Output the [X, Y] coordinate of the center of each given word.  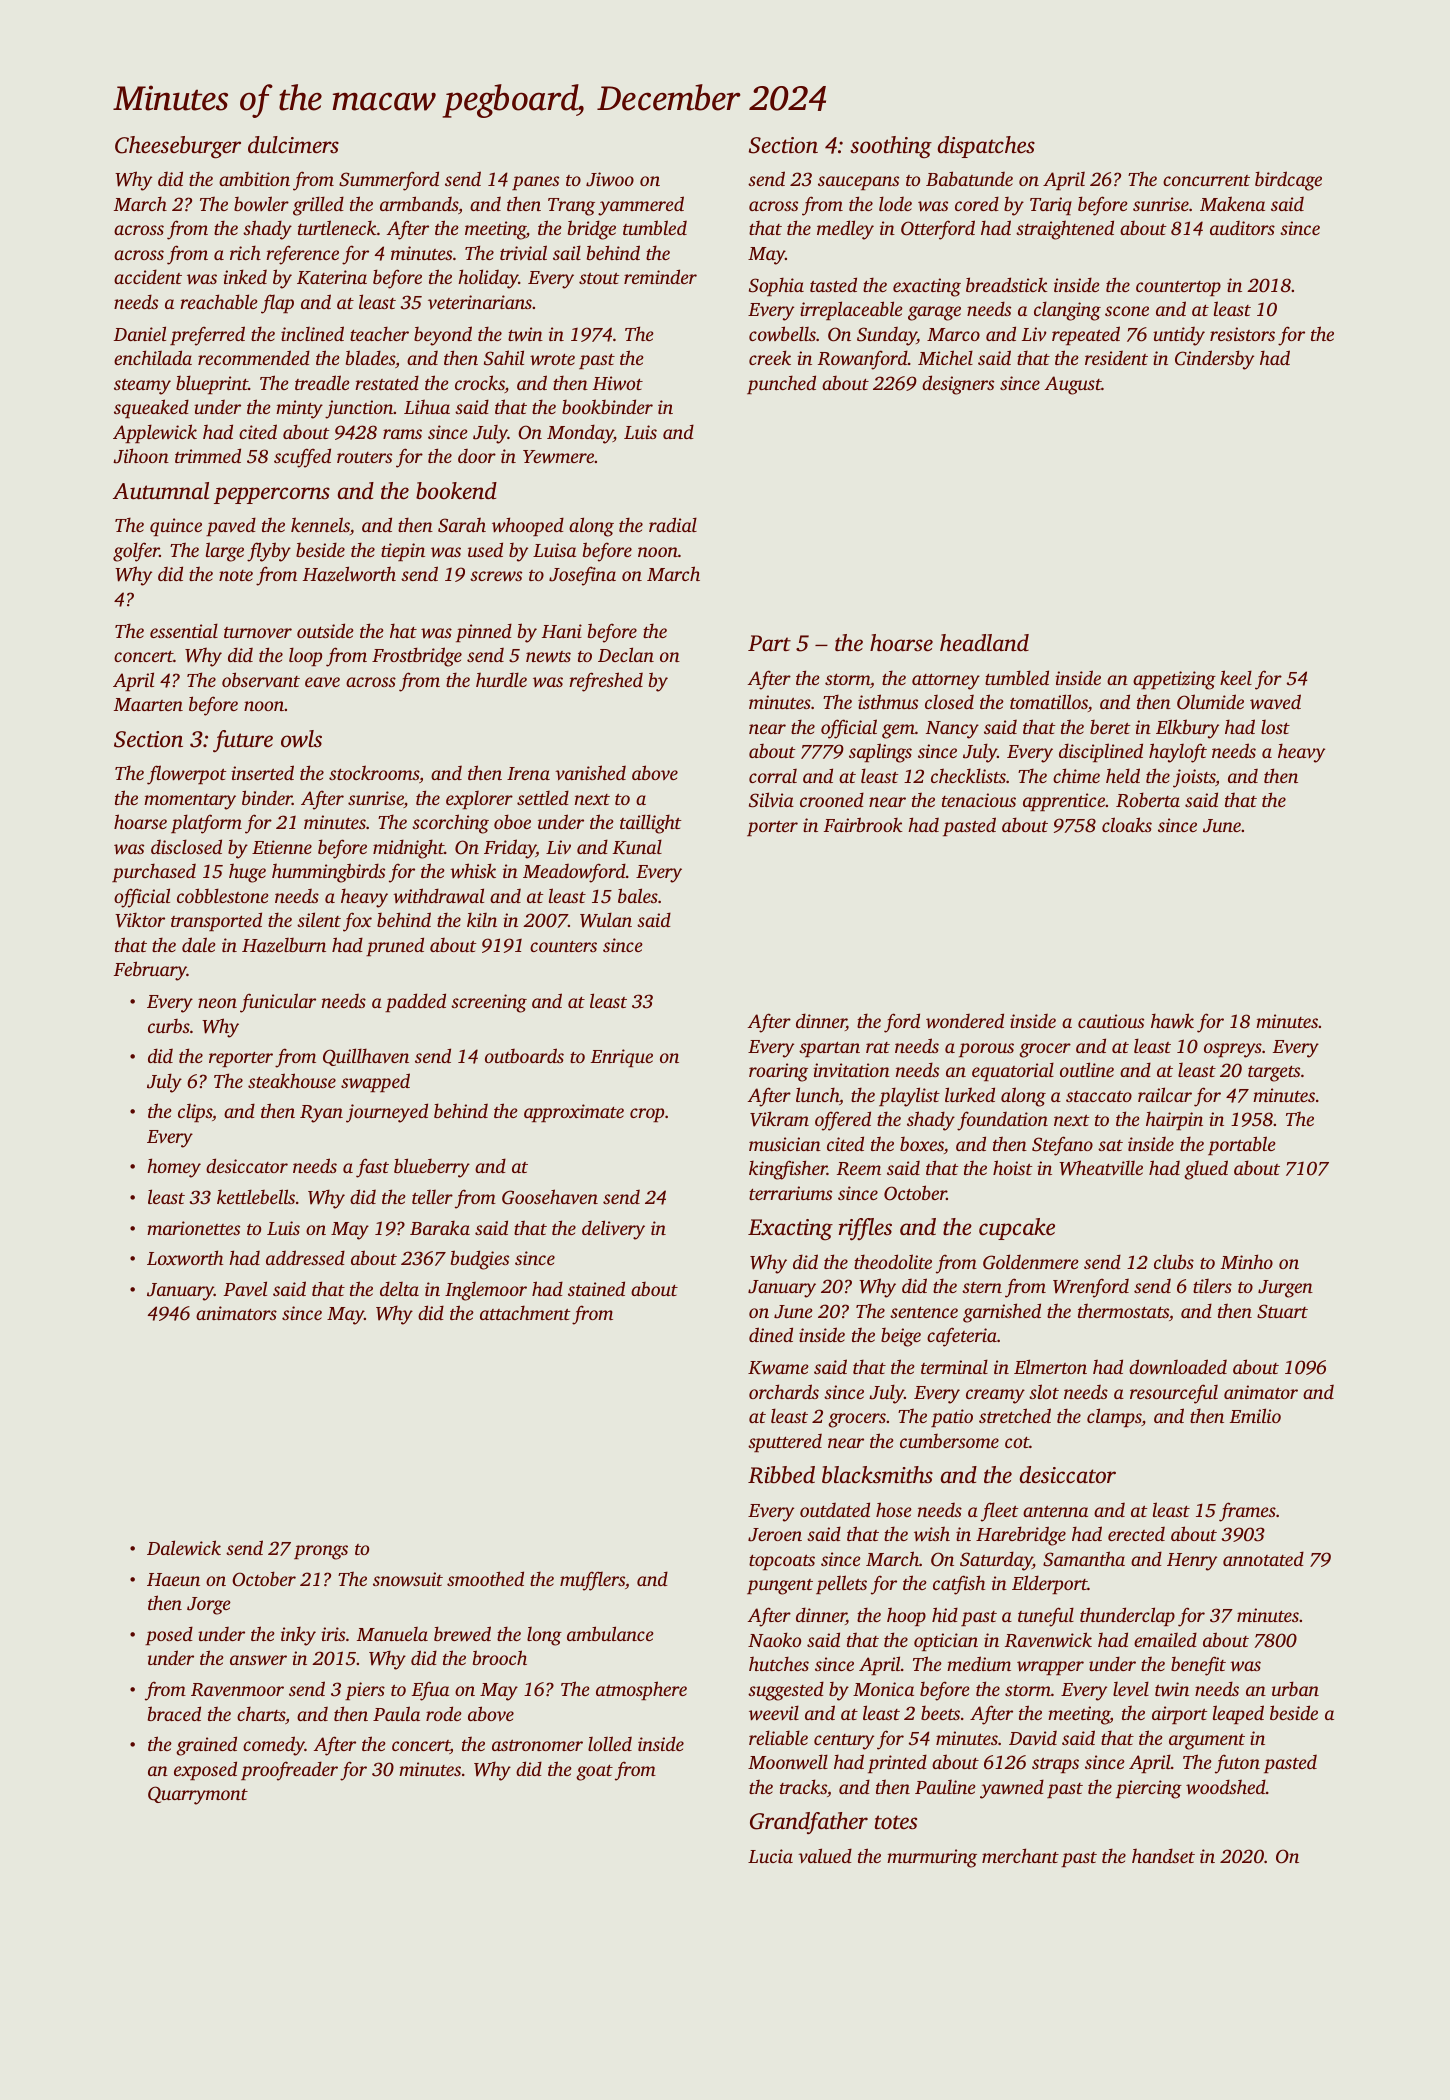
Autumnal [161, 491]
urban [1295, 1688]
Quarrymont [198, 1795]
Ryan [321, 1114]
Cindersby [1214, 360]
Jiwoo [610, 179]
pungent [780, 1587]
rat [878, 1047]
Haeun [173, 1579]
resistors [1242, 334]
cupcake [1017, 1229]
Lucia [770, 1856]
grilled [318, 206]
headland [984, 643]
